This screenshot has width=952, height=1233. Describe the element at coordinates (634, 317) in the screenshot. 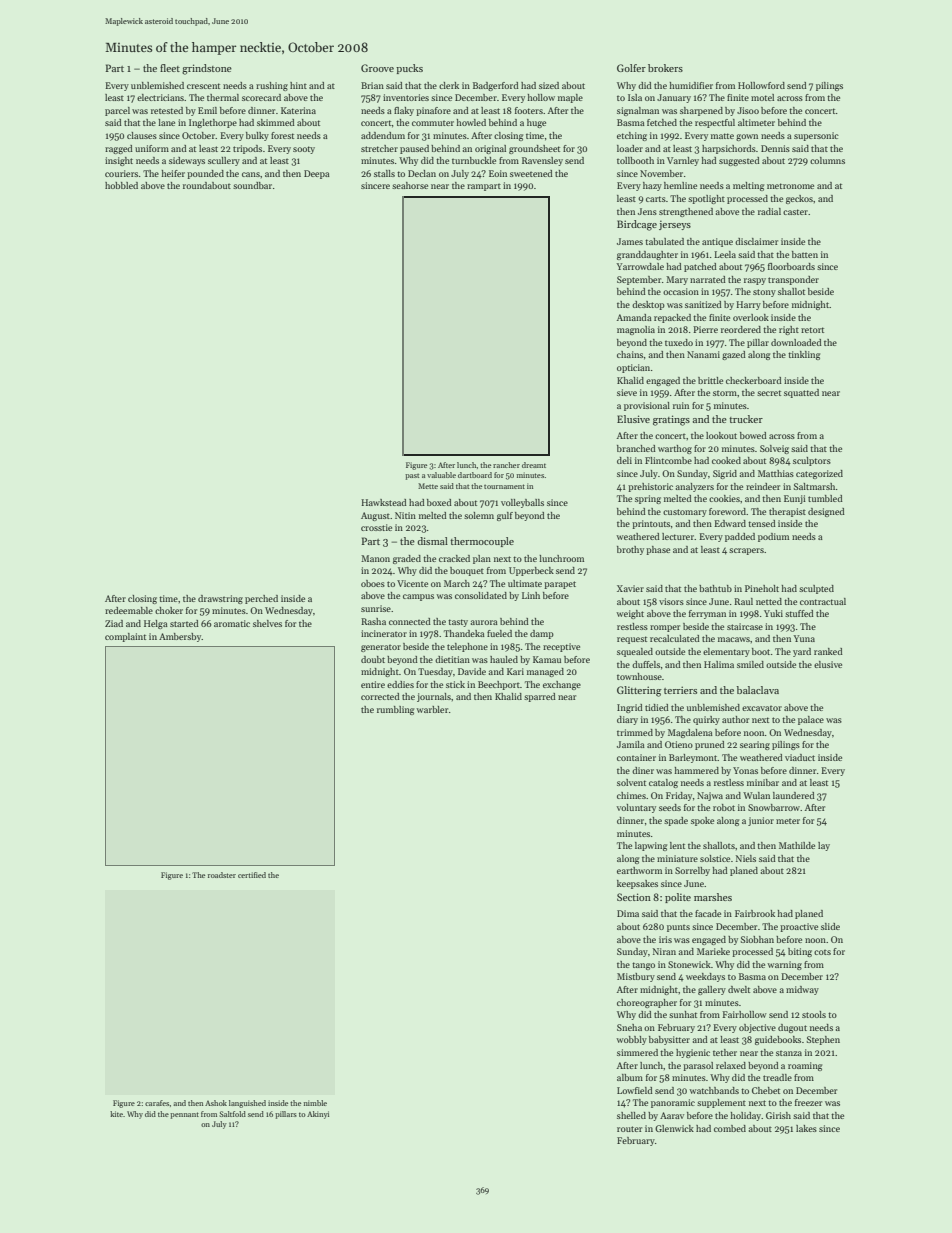

I see `Amanda` at that location.
